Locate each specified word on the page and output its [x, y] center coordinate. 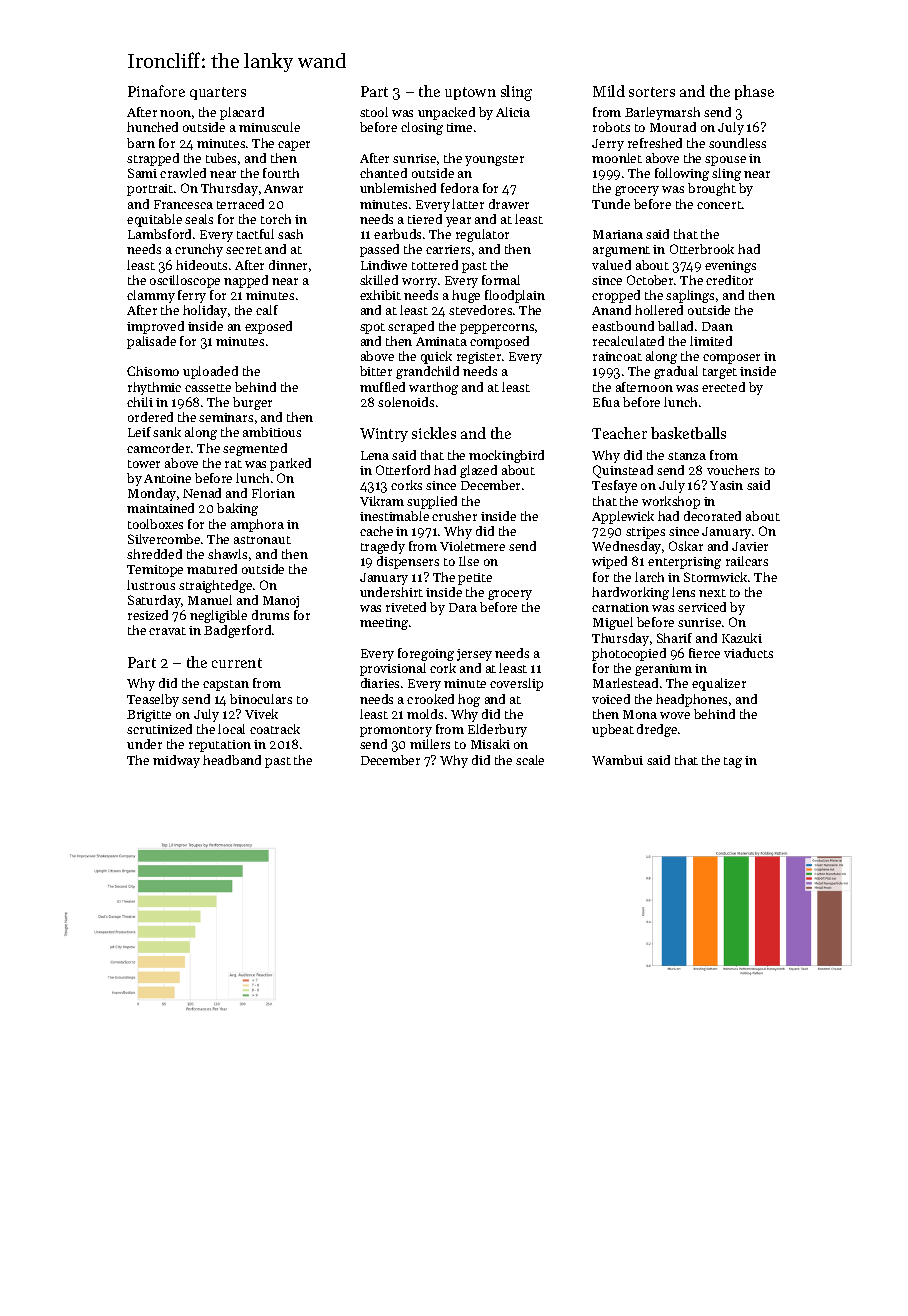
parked [290, 464]
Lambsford [159, 234]
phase [754, 92]
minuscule [269, 127]
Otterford [403, 470]
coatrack [275, 729]
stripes [645, 533]
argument [621, 251]
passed [379, 250]
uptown [470, 93]
